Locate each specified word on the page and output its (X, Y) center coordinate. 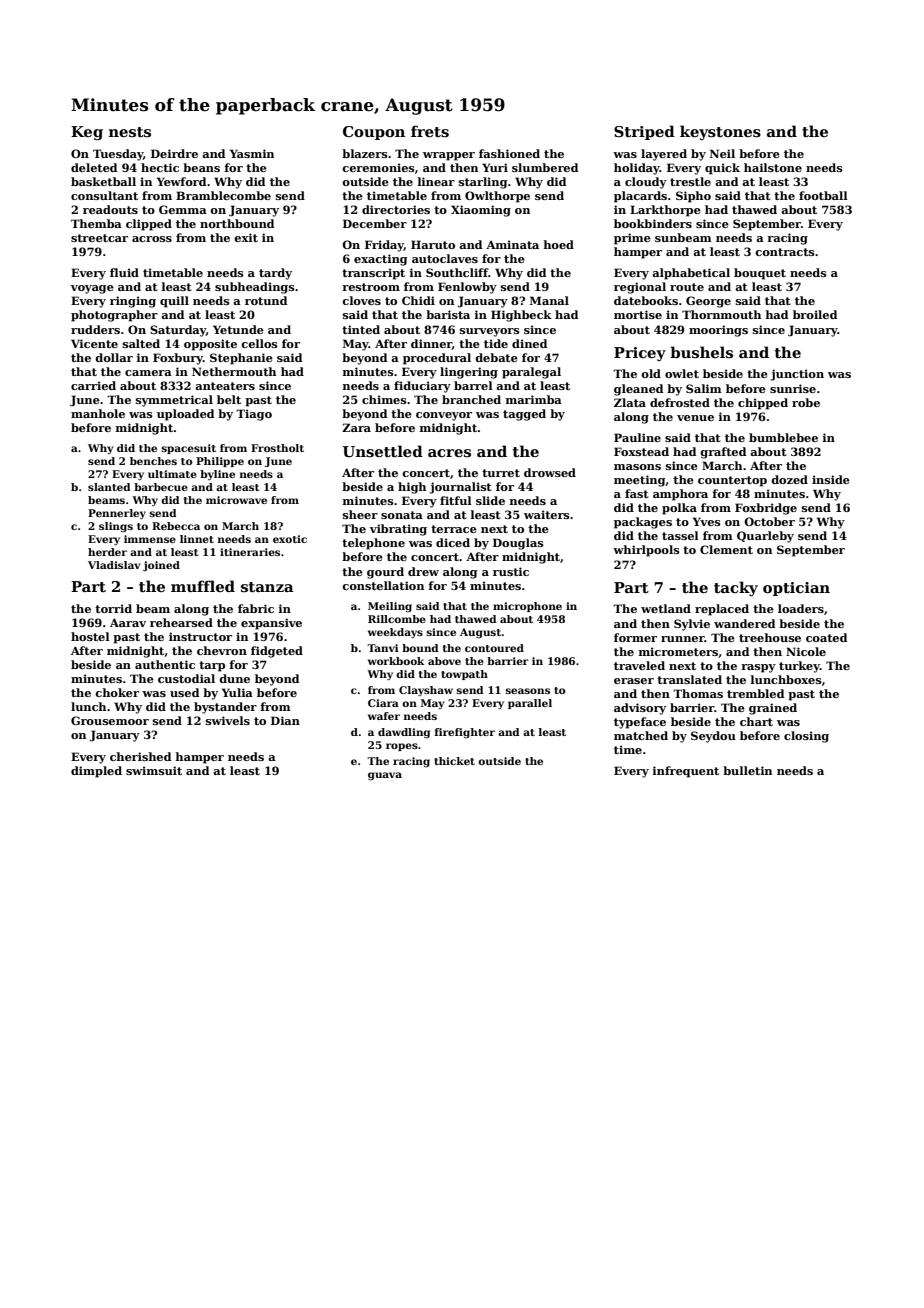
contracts (785, 252)
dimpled (96, 772)
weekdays (395, 633)
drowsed (550, 472)
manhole (98, 413)
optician (796, 589)
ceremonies (378, 167)
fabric (256, 608)
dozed (789, 479)
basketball (103, 181)
